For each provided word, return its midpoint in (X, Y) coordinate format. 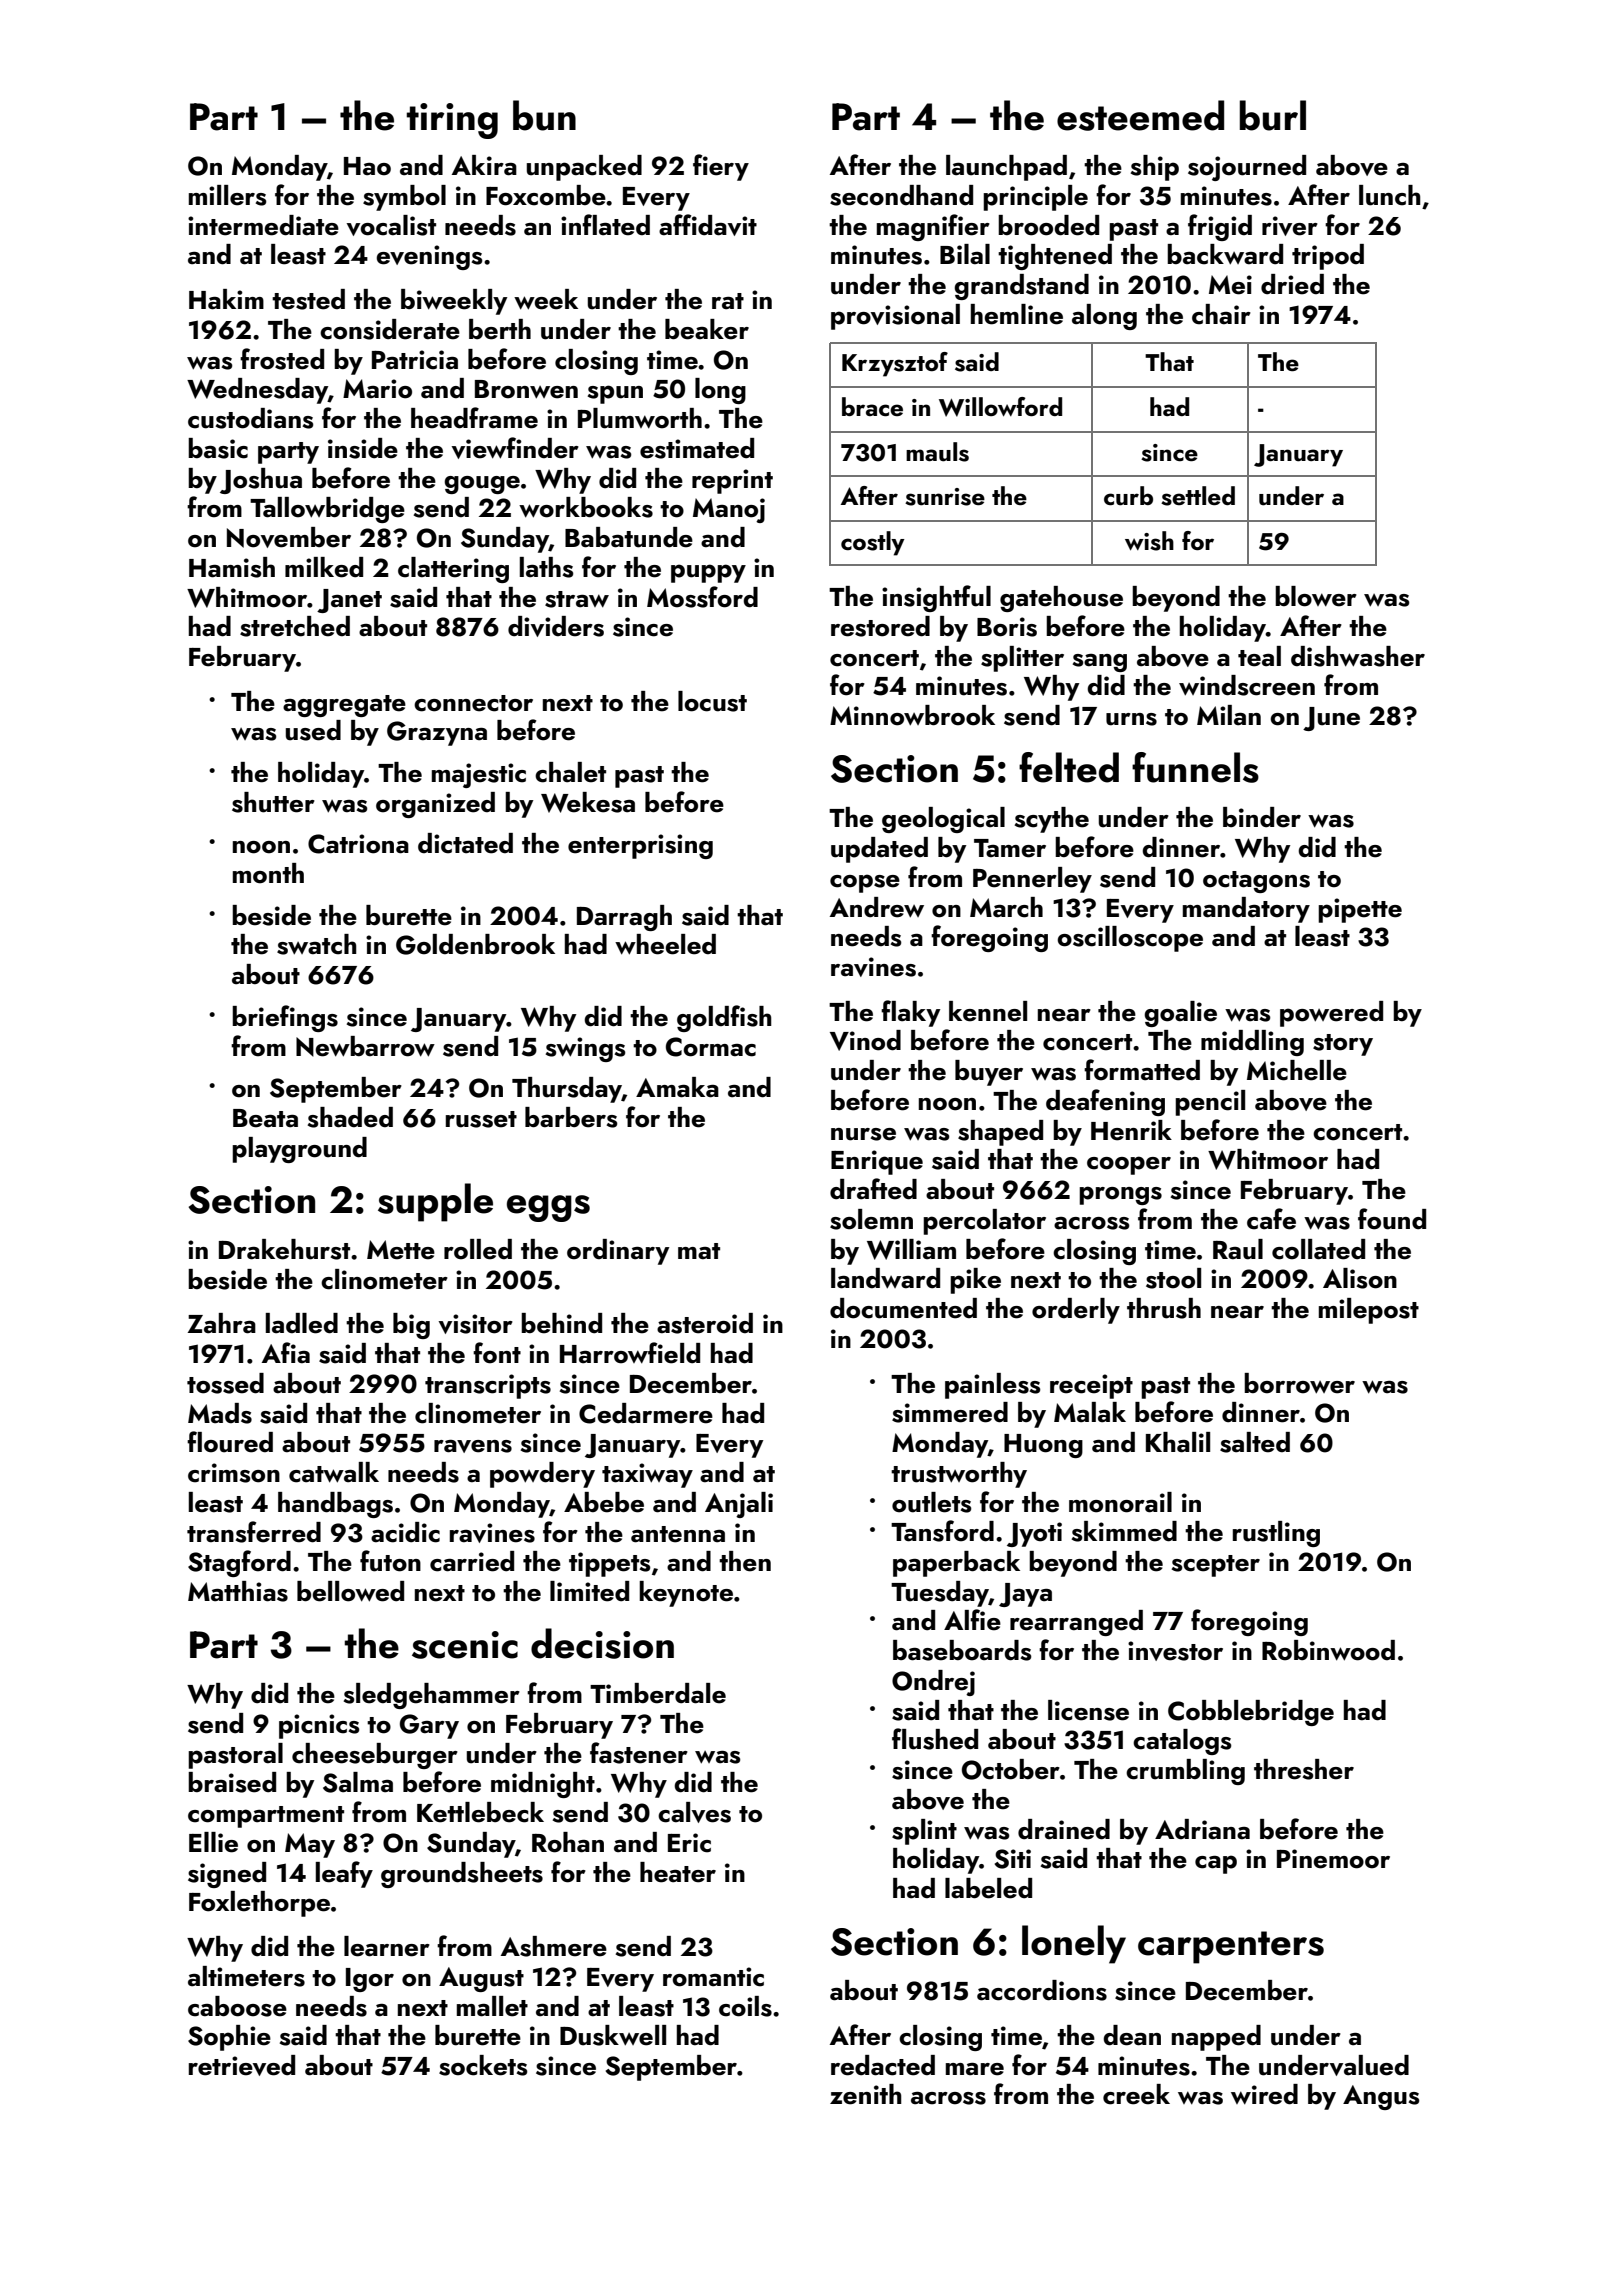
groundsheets (462, 1875)
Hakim (226, 299)
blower (1316, 596)
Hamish (232, 567)
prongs (1120, 1195)
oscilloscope (1130, 939)
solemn (871, 1219)
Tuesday (940, 1594)
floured (230, 1442)
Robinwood (1328, 1650)
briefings (285, 1018)
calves (694, 1812)
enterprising (640, 846)
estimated (697, 448)
